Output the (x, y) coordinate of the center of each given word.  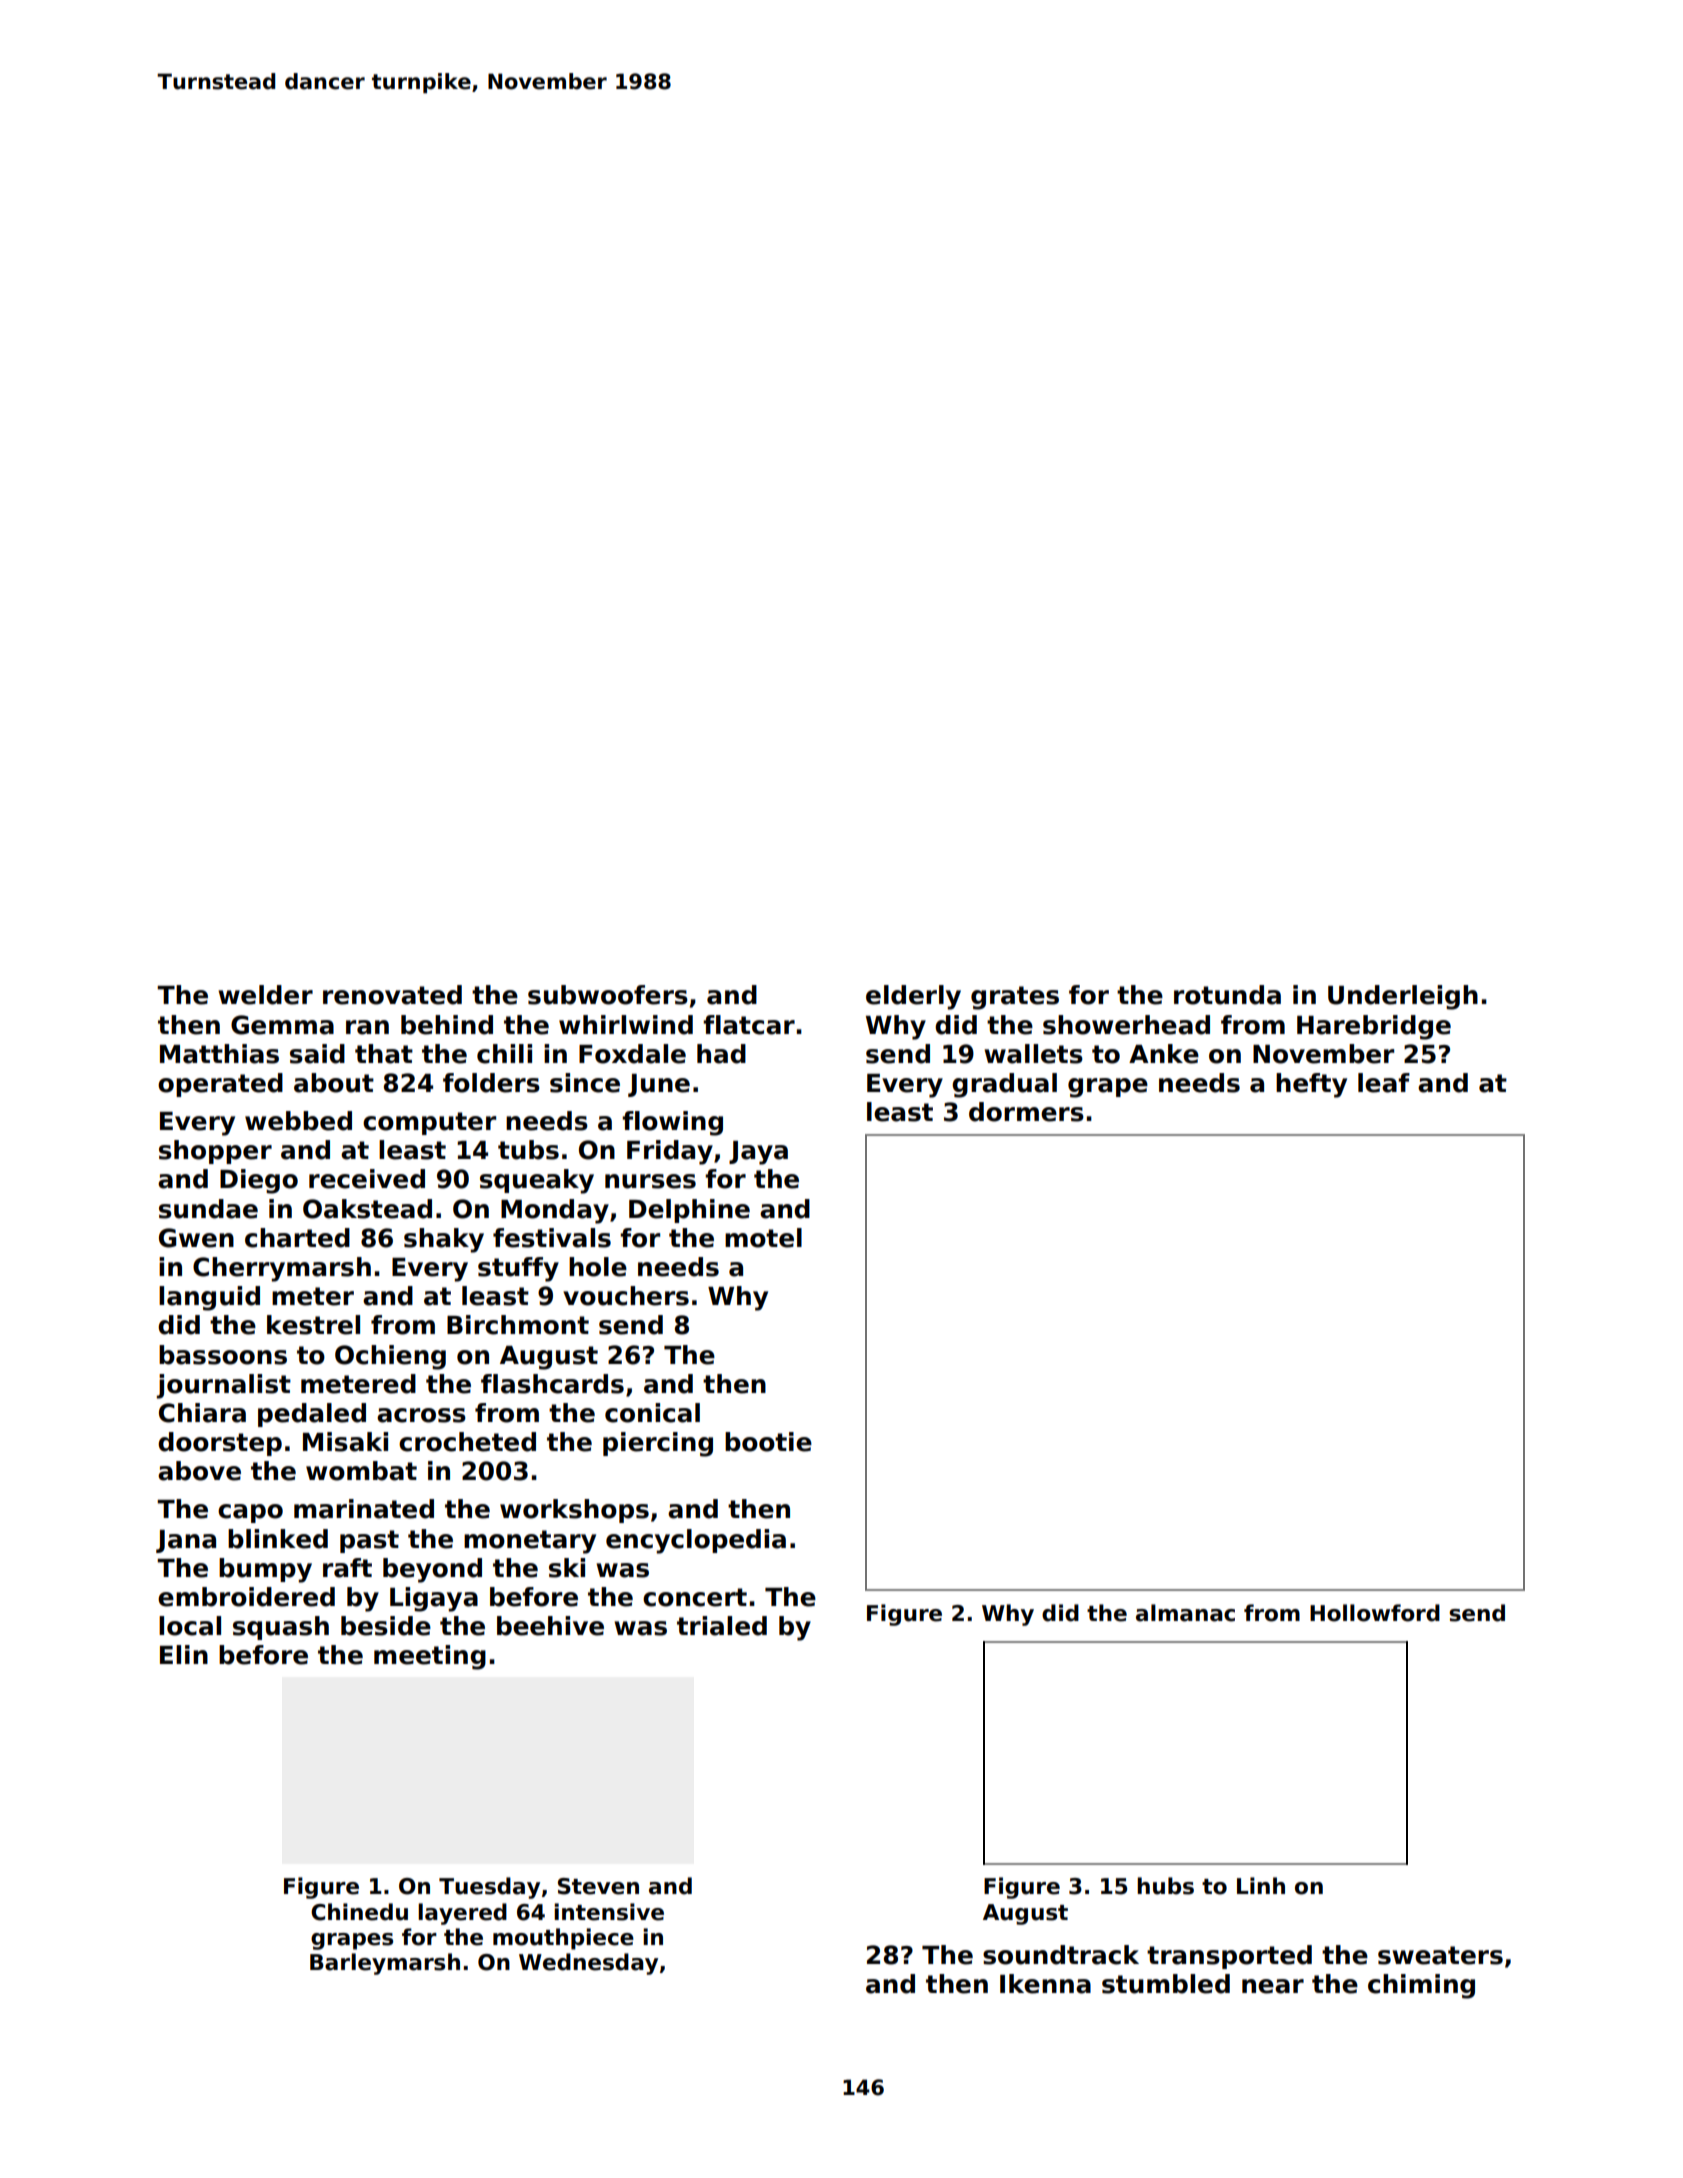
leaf (1384, 1083)
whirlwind (626, 1025)
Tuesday (489, 1888)
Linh (1261, 1885)
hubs (1165, 1886)
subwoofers (608, 995)
